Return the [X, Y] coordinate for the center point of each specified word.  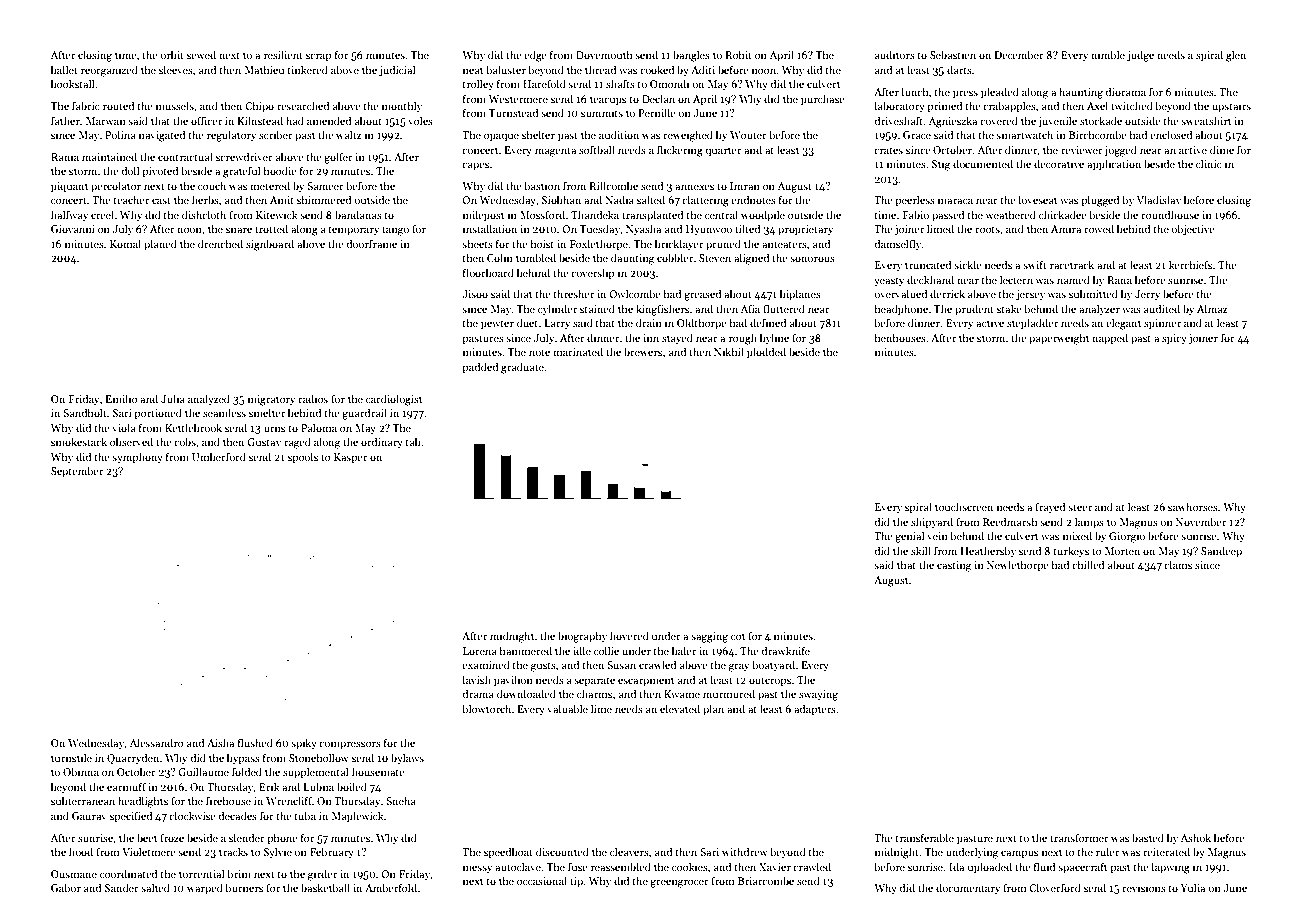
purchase [823, 100]
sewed [201, 54]
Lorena [480, 651]
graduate [522, 368]
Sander [122, 887]
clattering [705, 201]
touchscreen [964, 506]
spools [303, 458]
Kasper [350, 458]
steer [1080, 507]
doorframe [372, 243]
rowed [1099, 228]
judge [1140, 56]
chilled [1088, 564]
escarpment [646, 682]
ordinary [382, 442]
